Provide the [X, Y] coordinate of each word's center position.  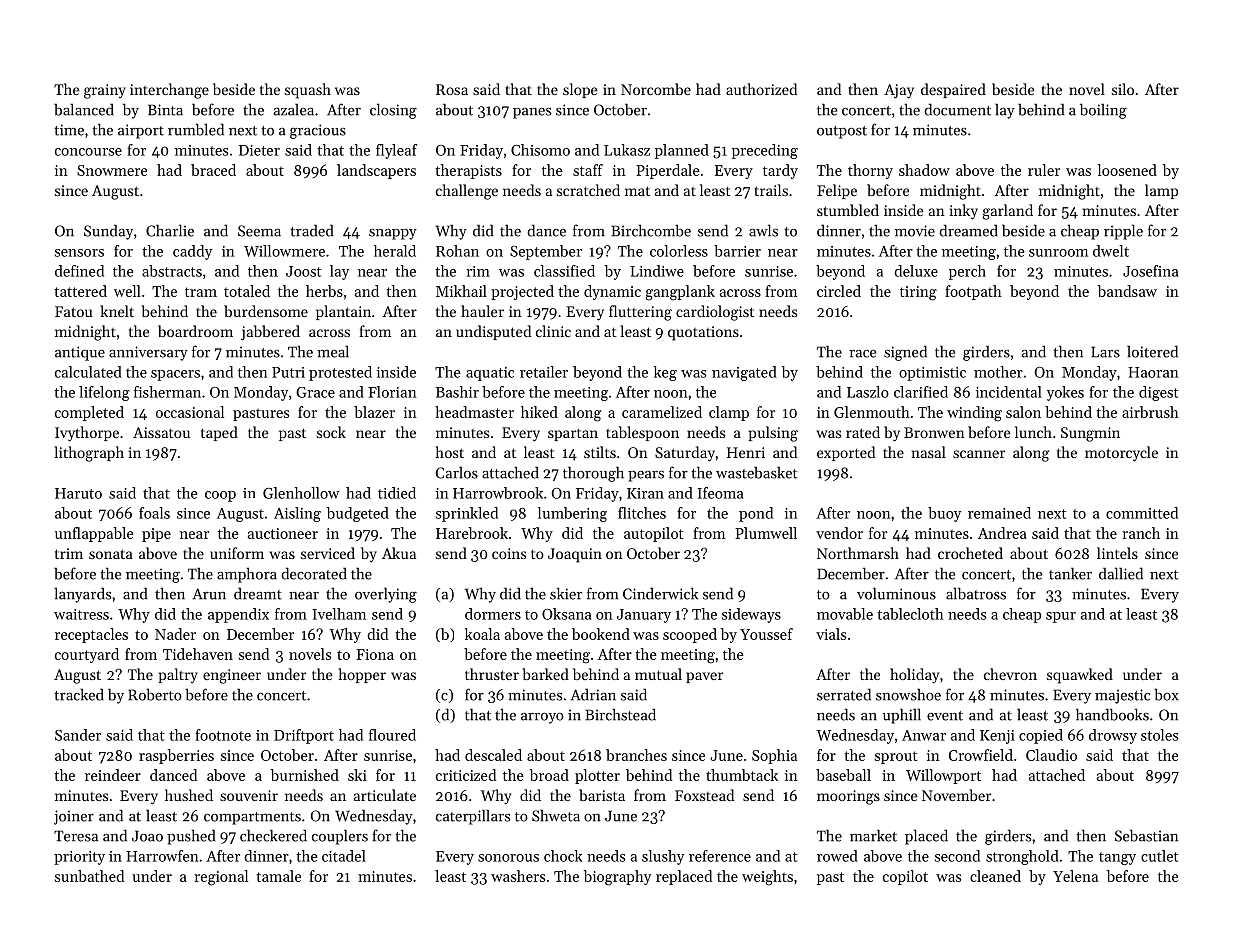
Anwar [924, 735]
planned [682, 151]
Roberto [155, 694]
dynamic [612, 292]
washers [518, 876]
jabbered [270, 333]
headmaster [474, 412]
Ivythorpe [87, 434]
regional [221, 878]
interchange [169, 91]
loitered [1152, 351]
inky [964, 212]
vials [831, 634]
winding [974, 414]
